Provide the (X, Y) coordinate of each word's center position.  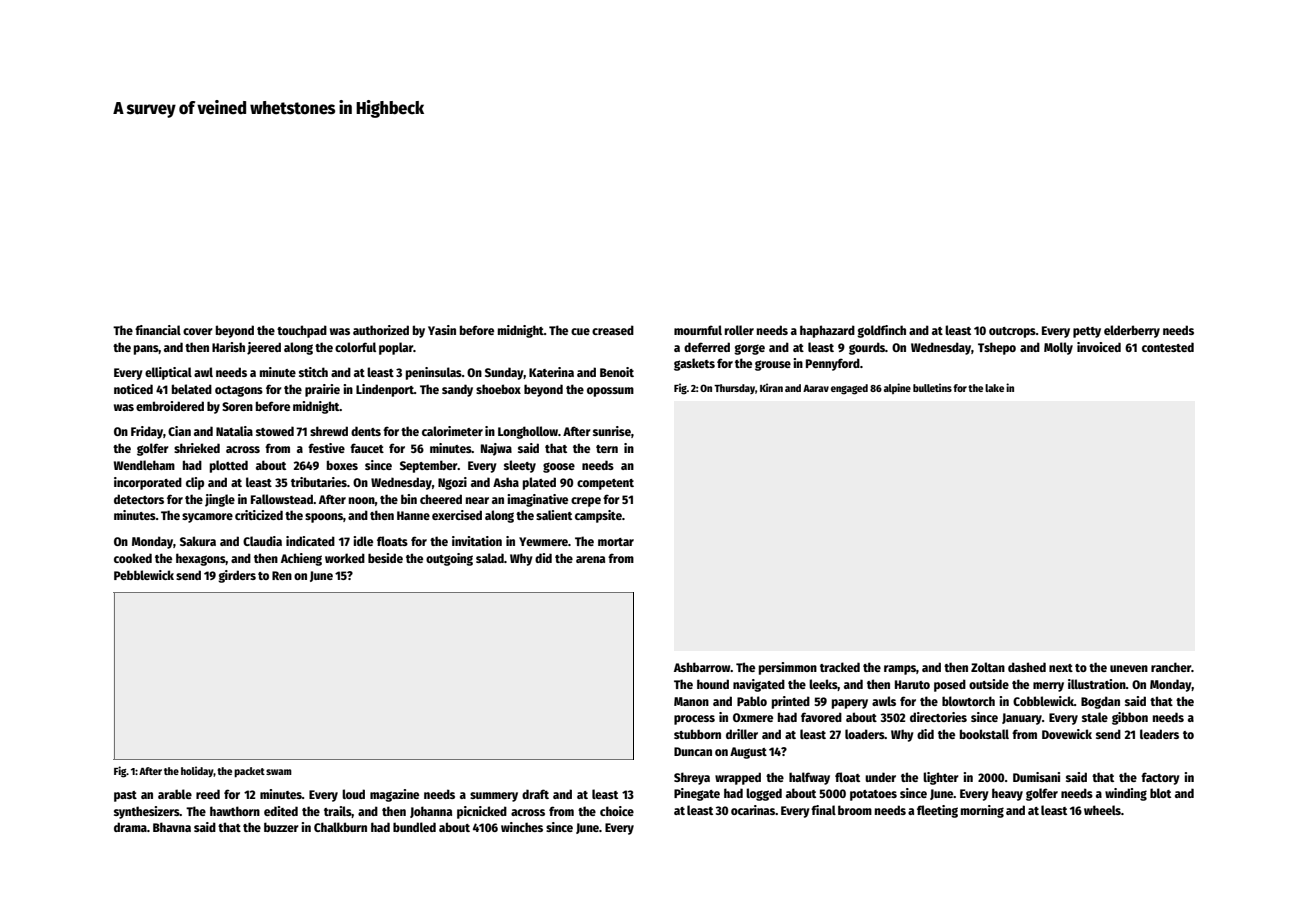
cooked (133, 558)
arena (590, 559)
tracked (840, 667)
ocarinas (753, 810)
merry (1048, 687)
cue (580, 331)
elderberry (1132, 331)
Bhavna (172, 827)
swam (279, 772)
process (694, 720)
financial (158, 330)
